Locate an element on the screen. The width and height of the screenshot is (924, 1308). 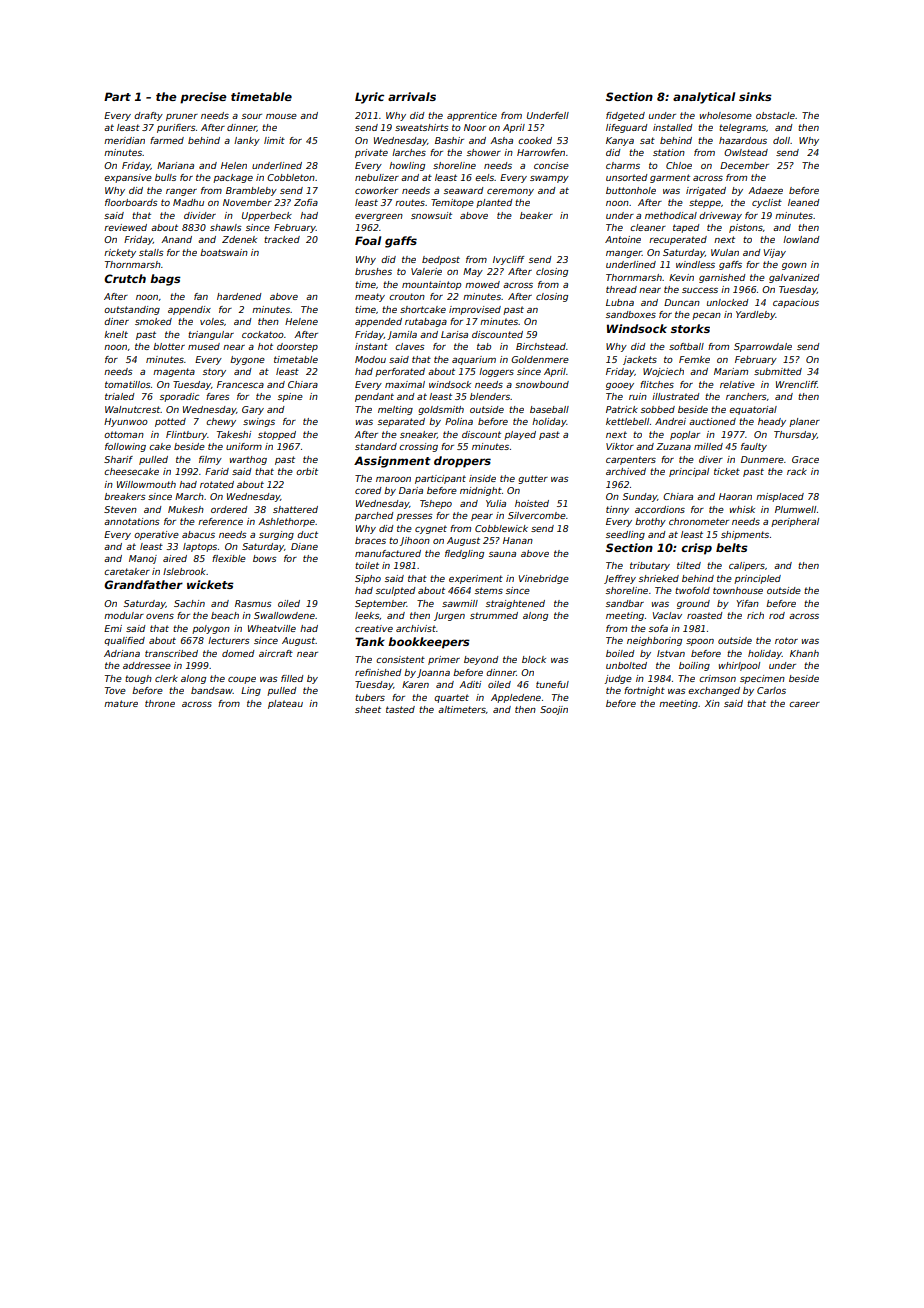
Mariana is located at coordinates (175, 165).
